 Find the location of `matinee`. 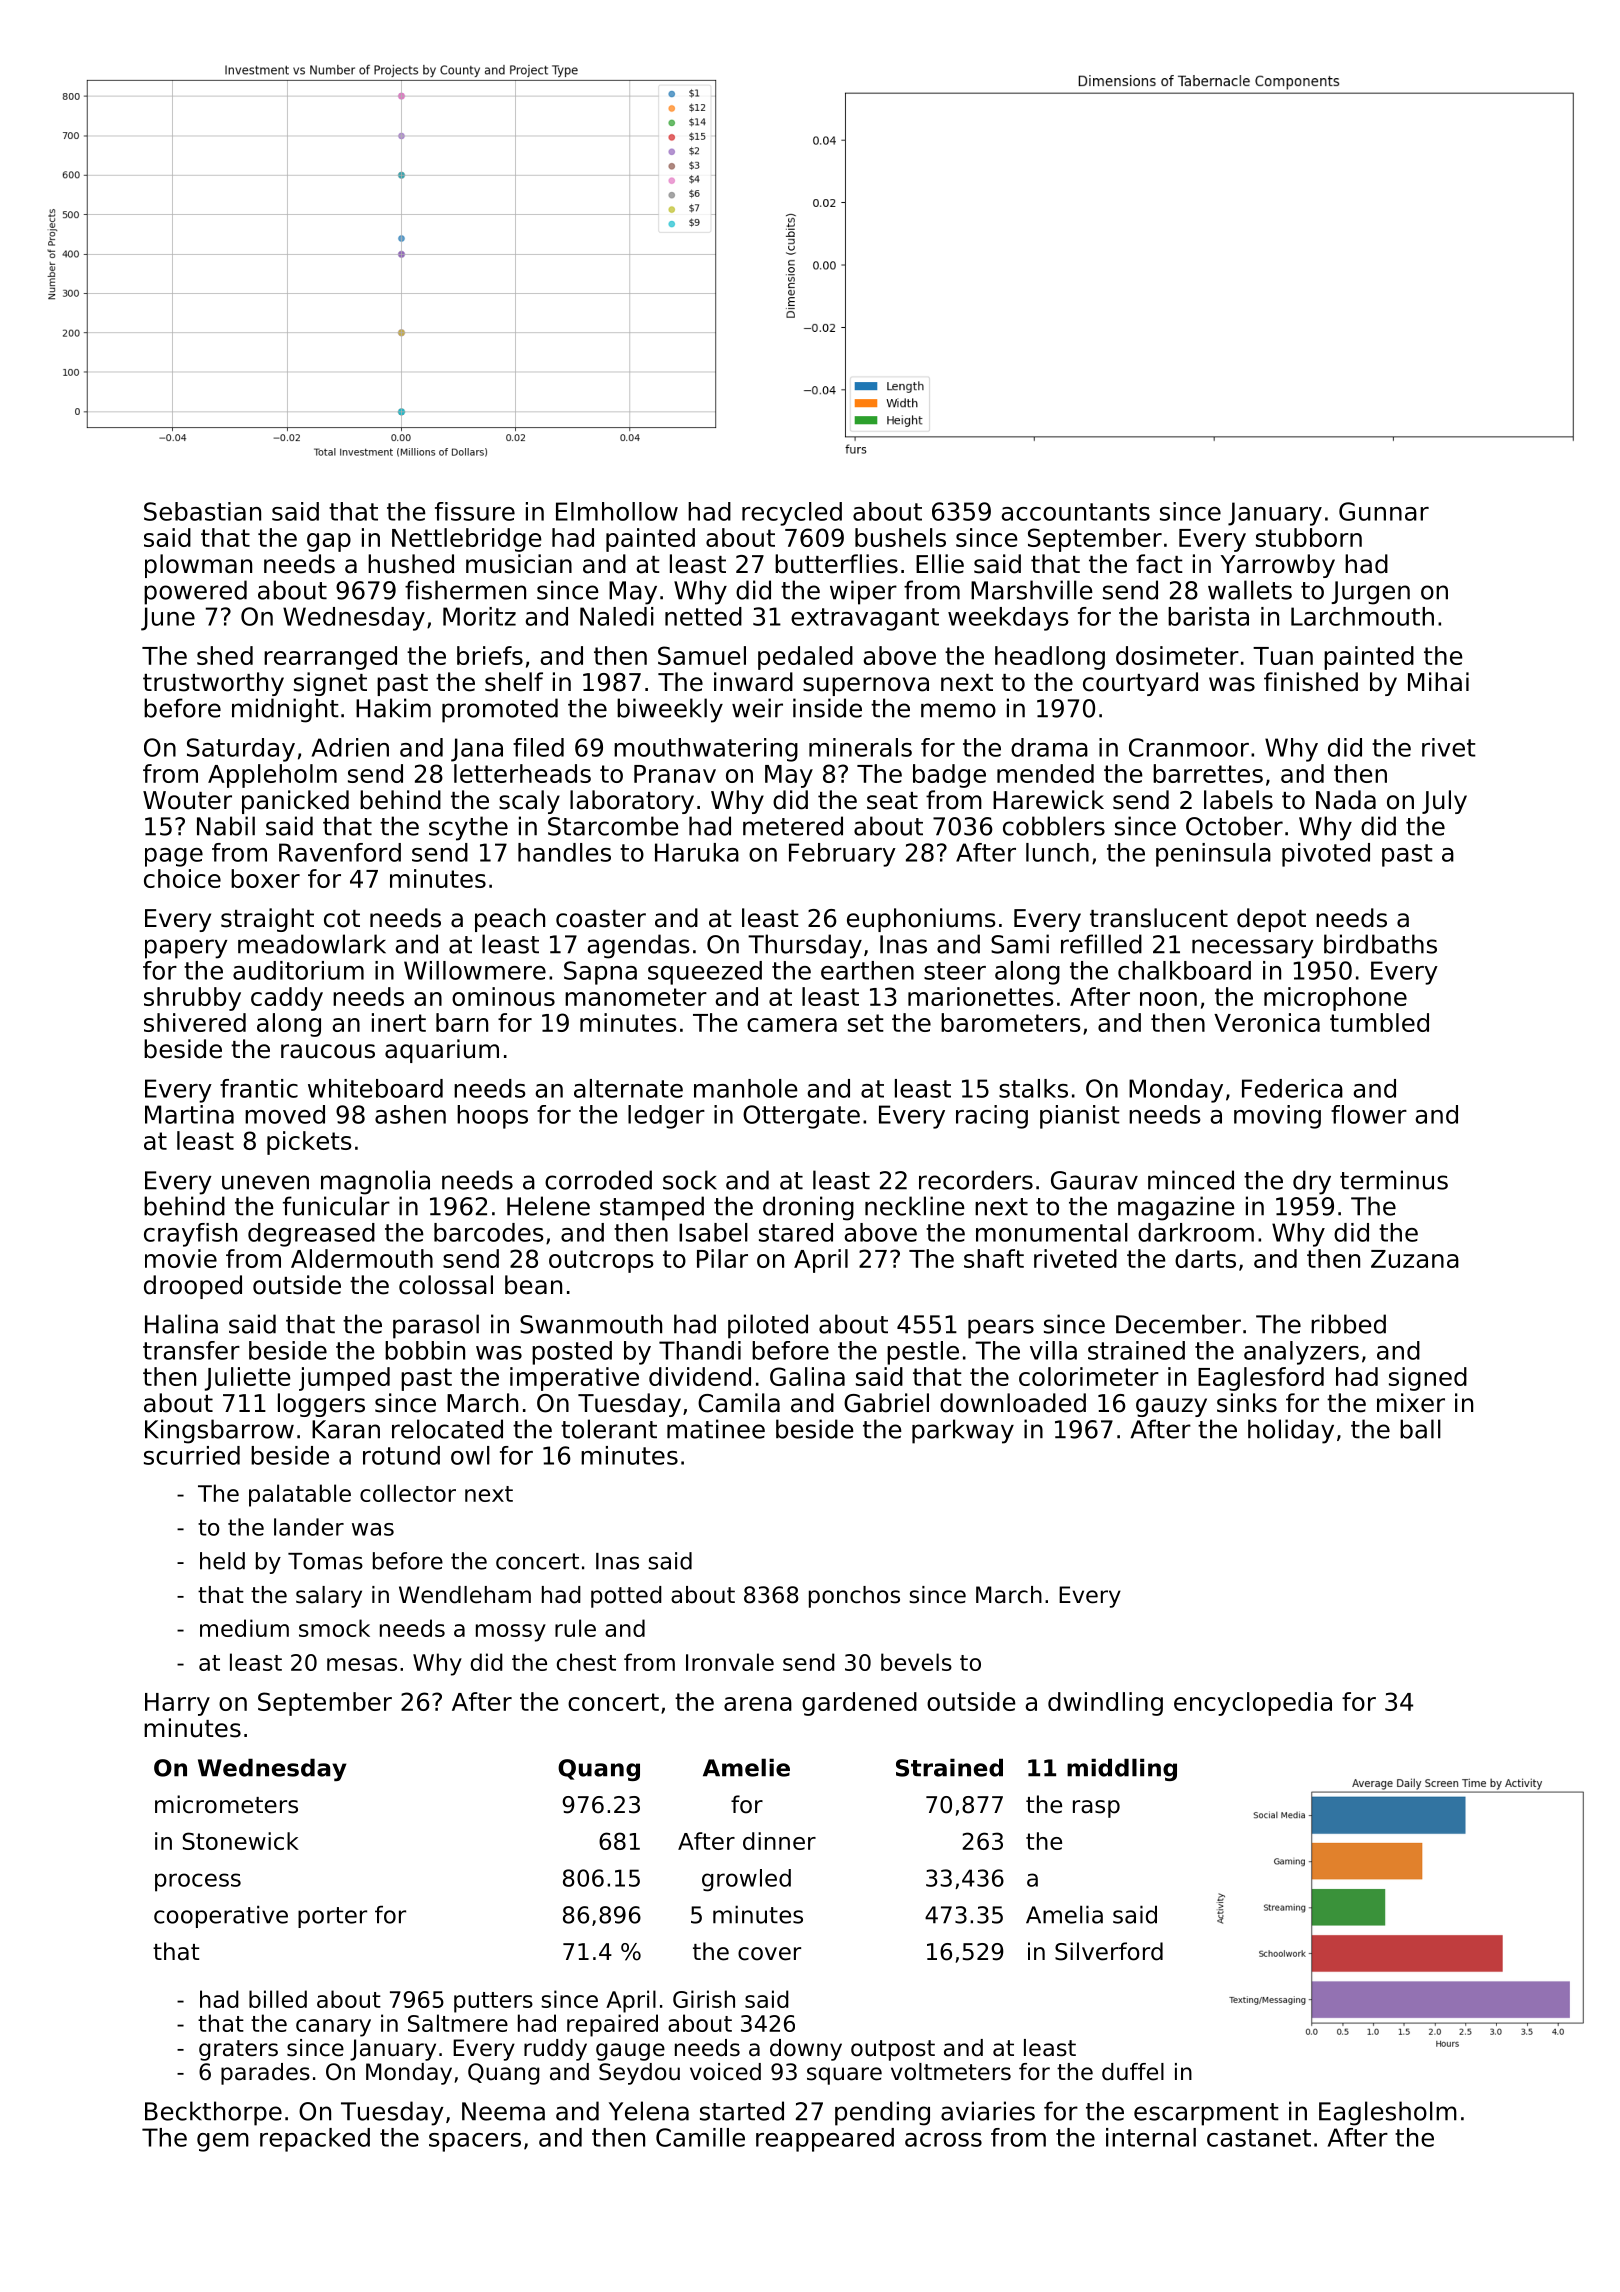

matinee is located at coordinates (716, 1429).
